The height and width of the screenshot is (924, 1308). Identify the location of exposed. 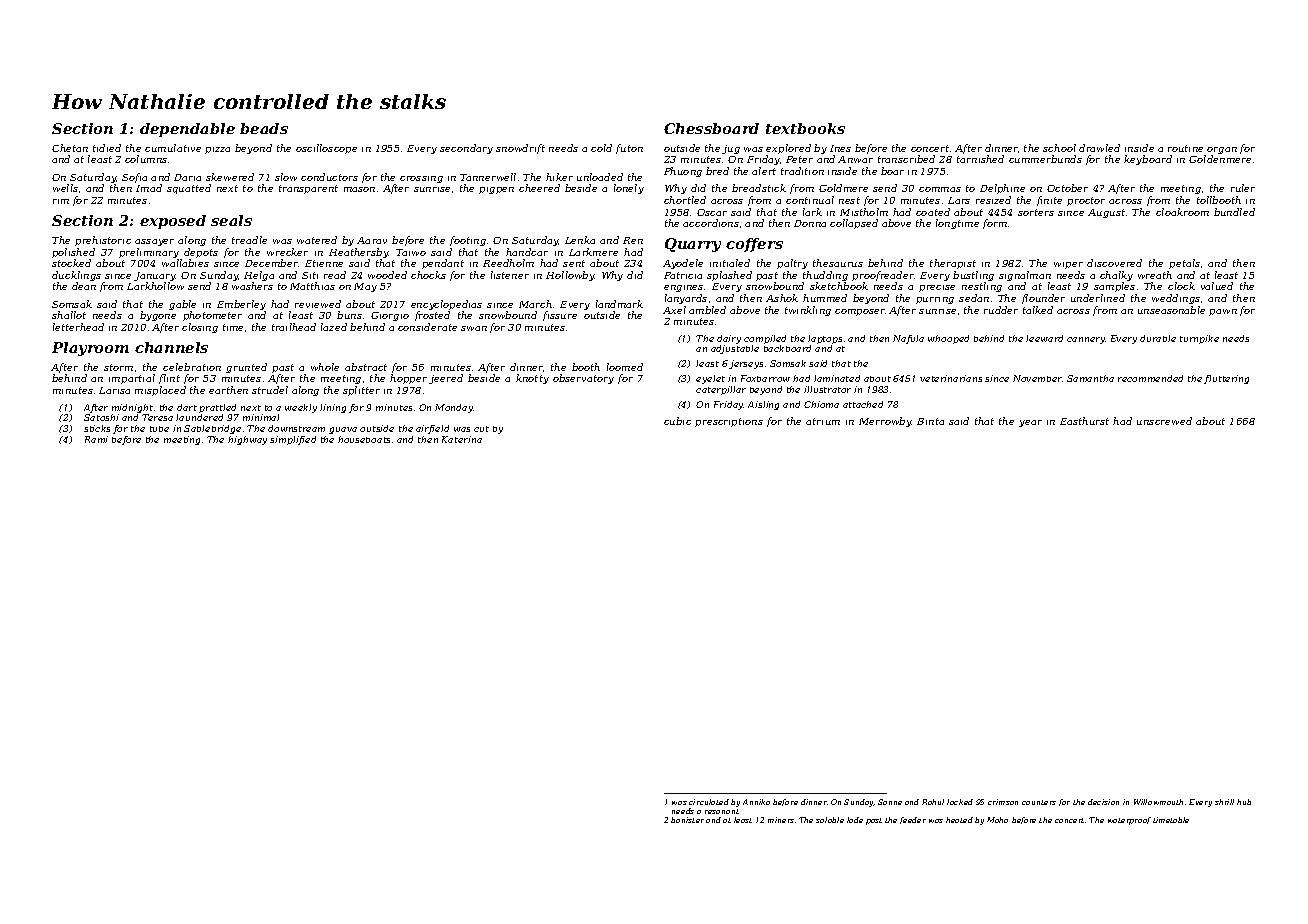
(173, 222).
